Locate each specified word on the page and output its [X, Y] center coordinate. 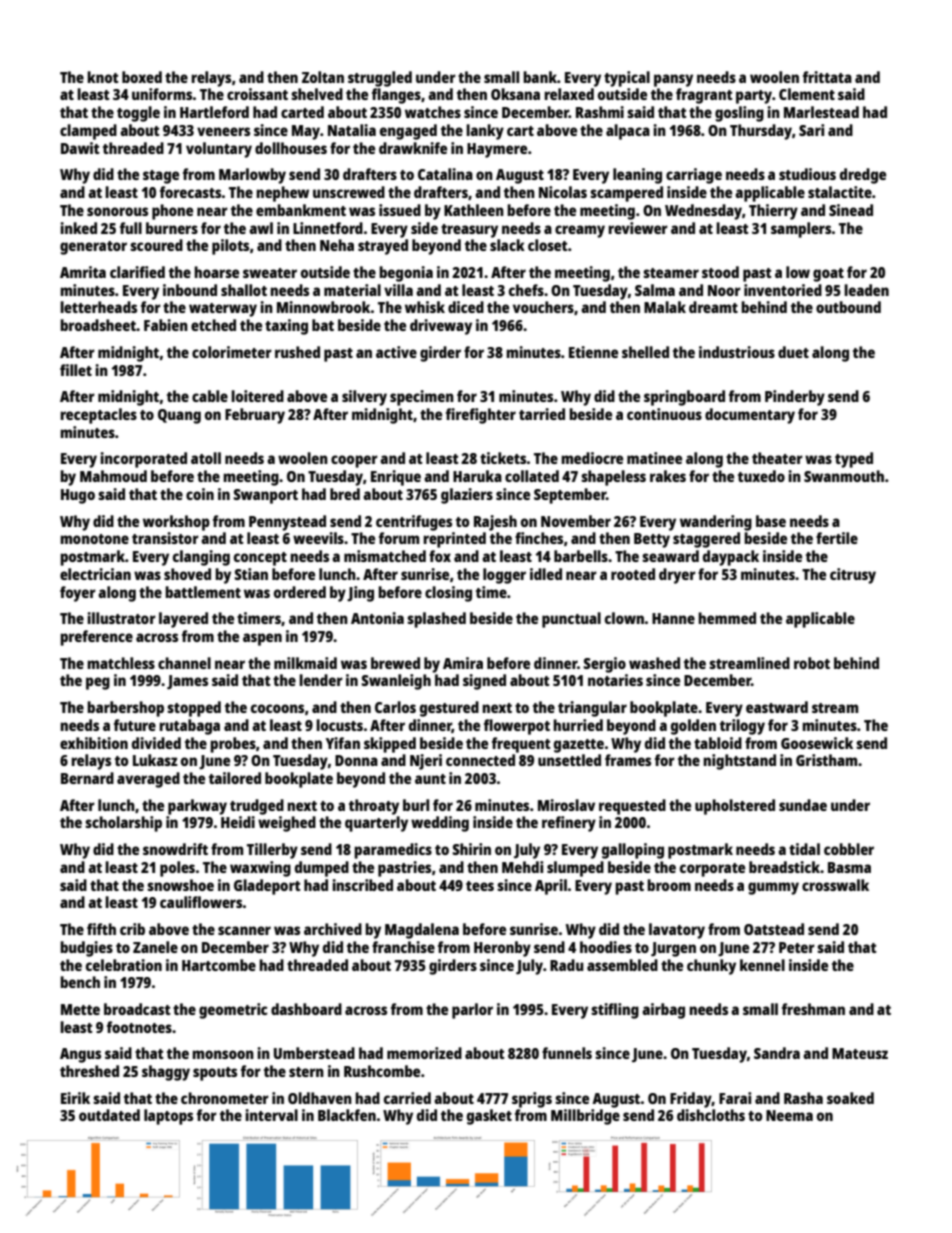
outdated [109, 1115]
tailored [235, 778]
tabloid [718, 743]
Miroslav [566, 805]
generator [93, 248]
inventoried [783, 290]
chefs [526, 290]
